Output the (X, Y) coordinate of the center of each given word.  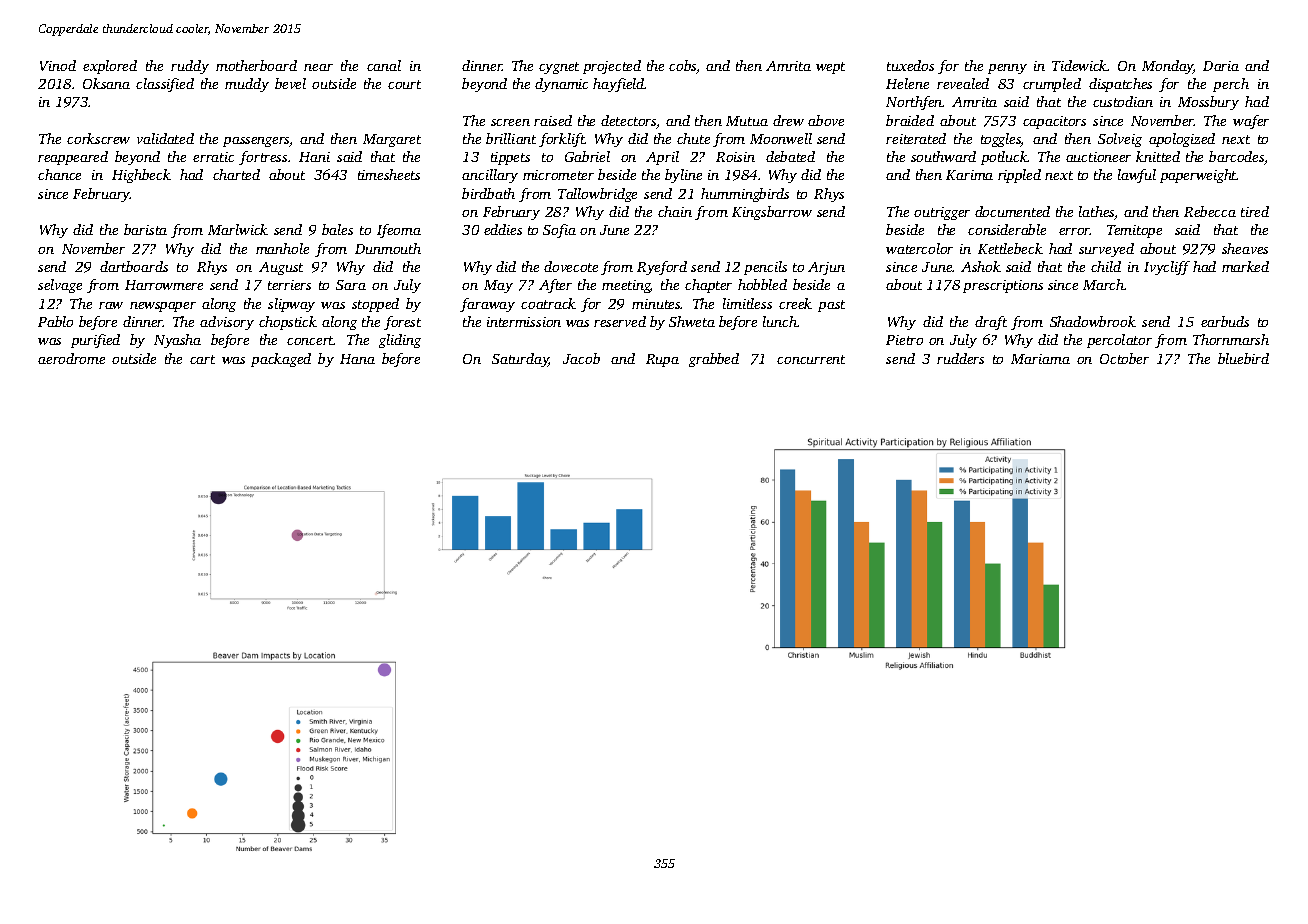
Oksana (106, 83)
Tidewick (1080, 65)
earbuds (1225, 321)
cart (202, 359)
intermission (524, 322)
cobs (683, 67)
